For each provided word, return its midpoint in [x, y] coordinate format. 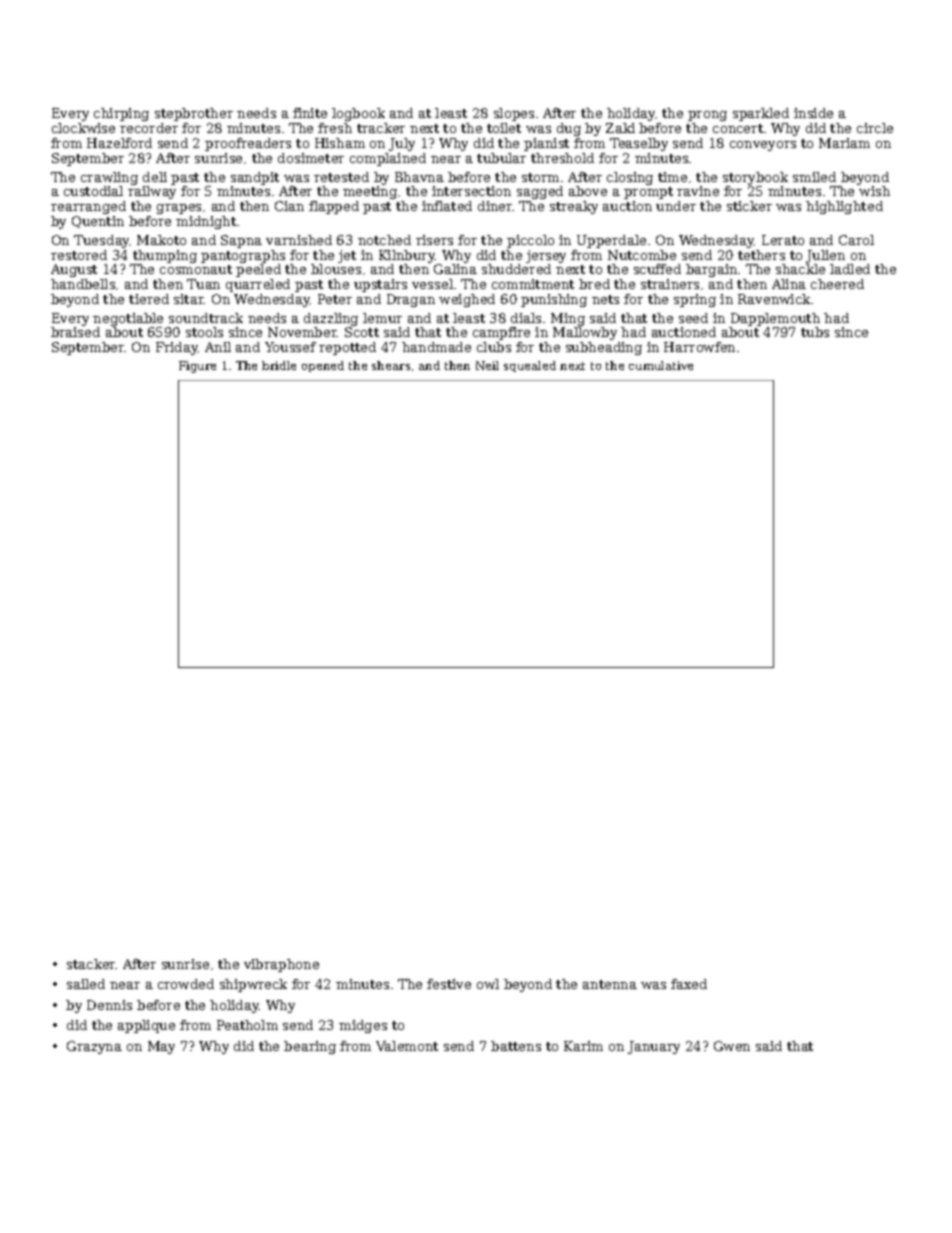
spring [695, 300]
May [161, 1047]
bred [594, 284]
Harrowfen [699, 347]
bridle [279, 365]
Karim [583, 1046]
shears [391, 365]
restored [79, 255]
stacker [91, 964]
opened [323, 366]
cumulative [661, 365]
